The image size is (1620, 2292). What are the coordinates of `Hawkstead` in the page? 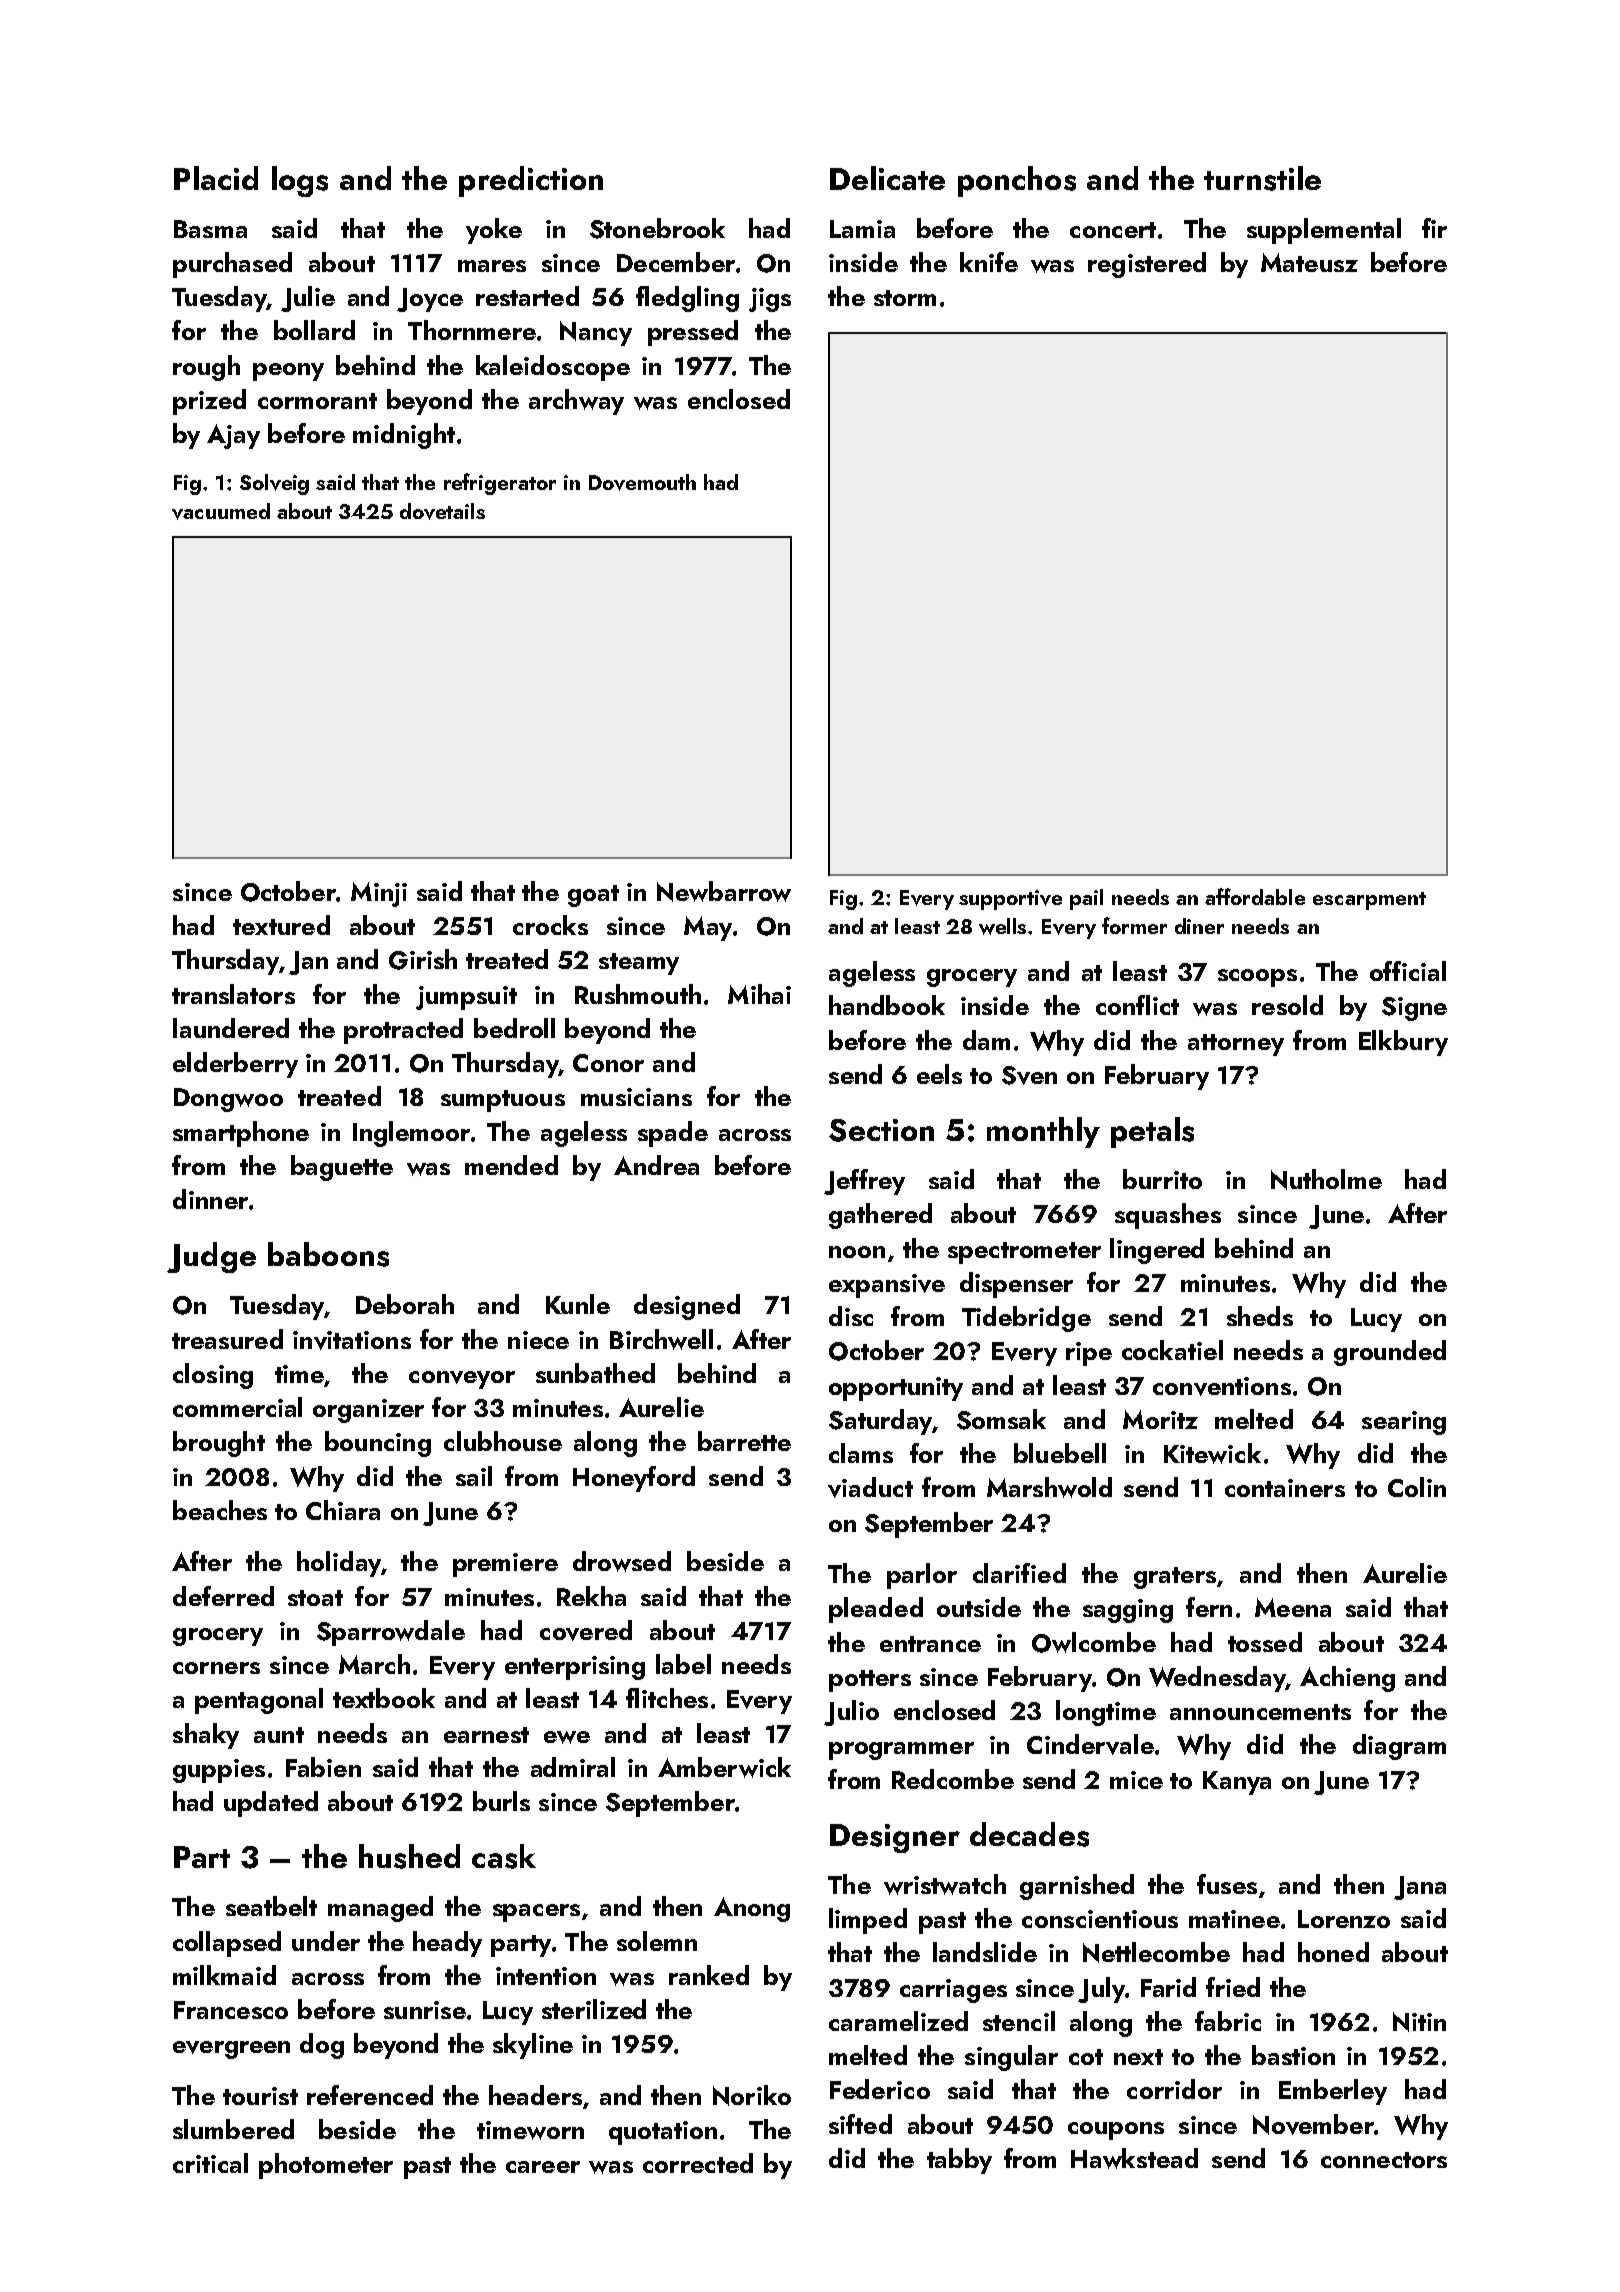 It's located at (1134, 2158).
